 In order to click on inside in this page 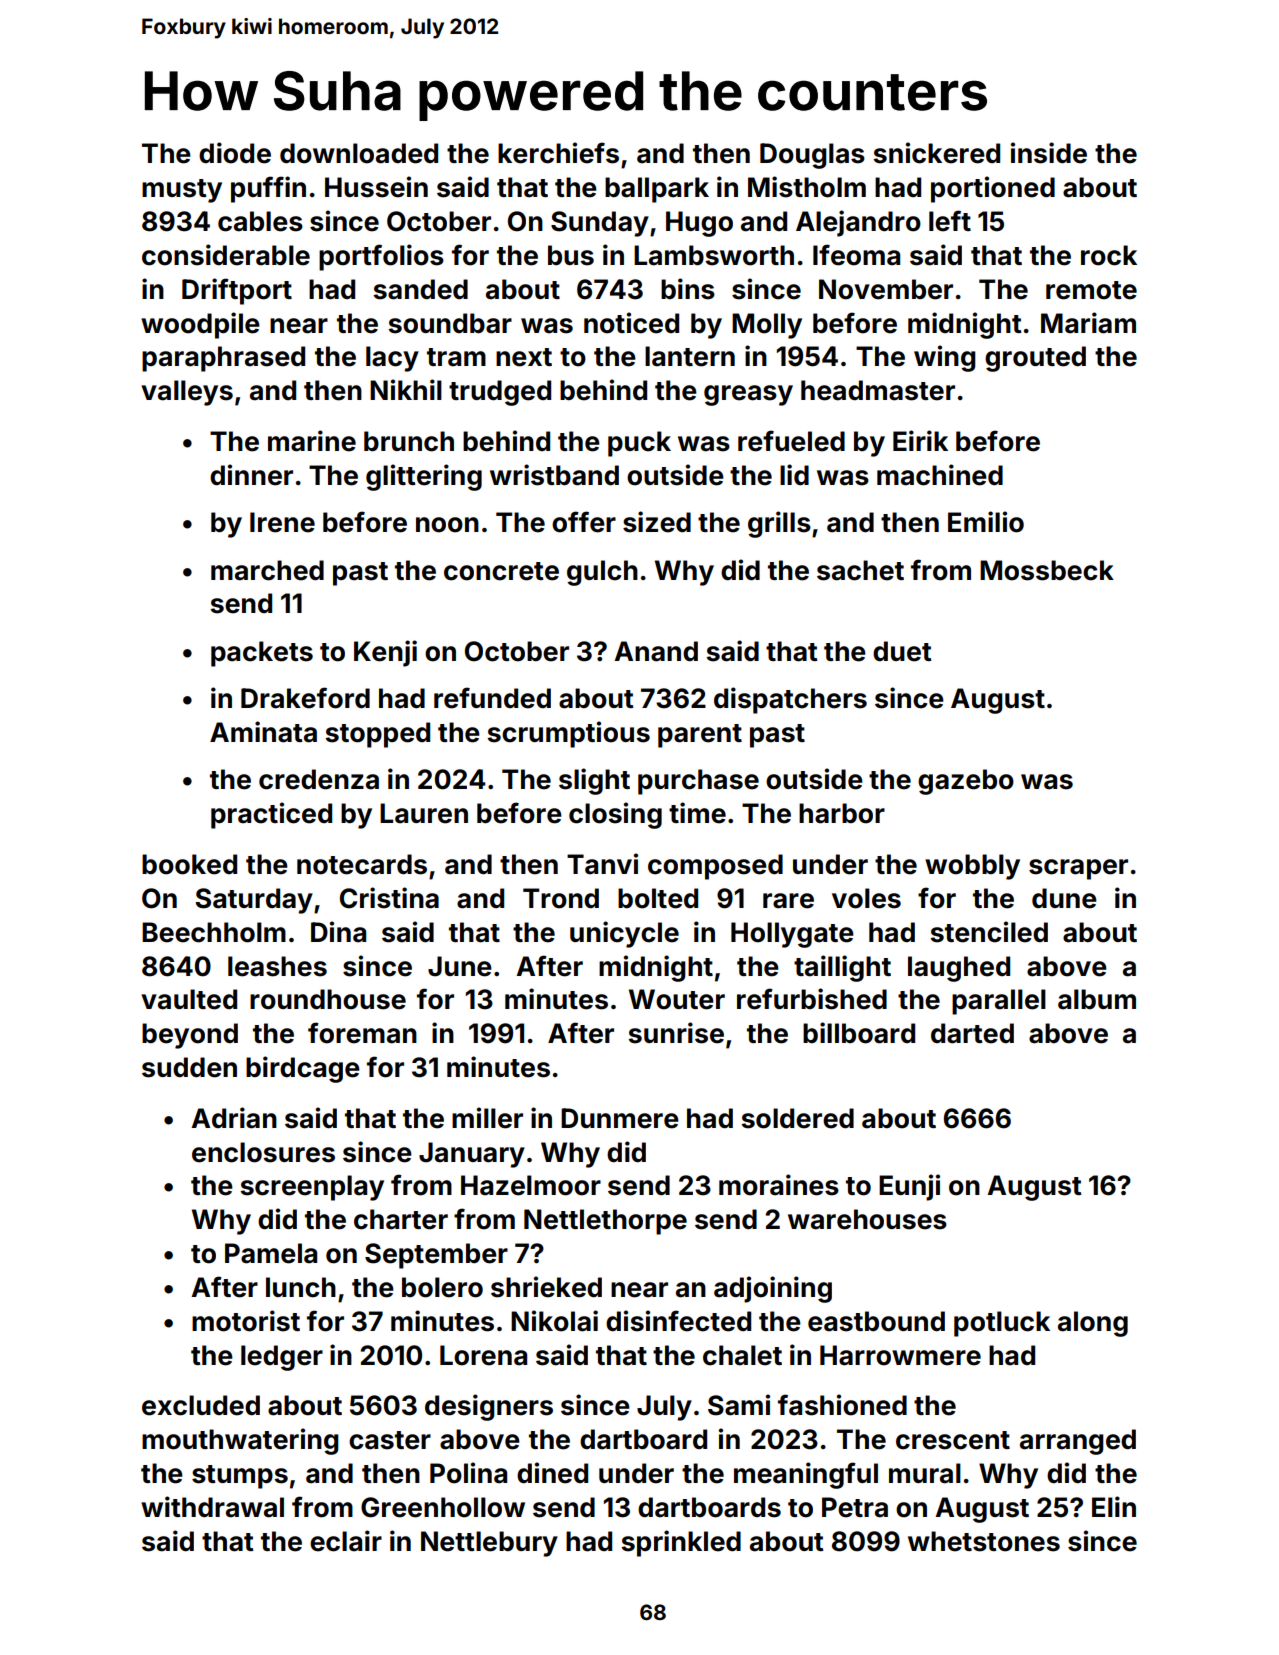, I will do `click(1049, 153)`.
